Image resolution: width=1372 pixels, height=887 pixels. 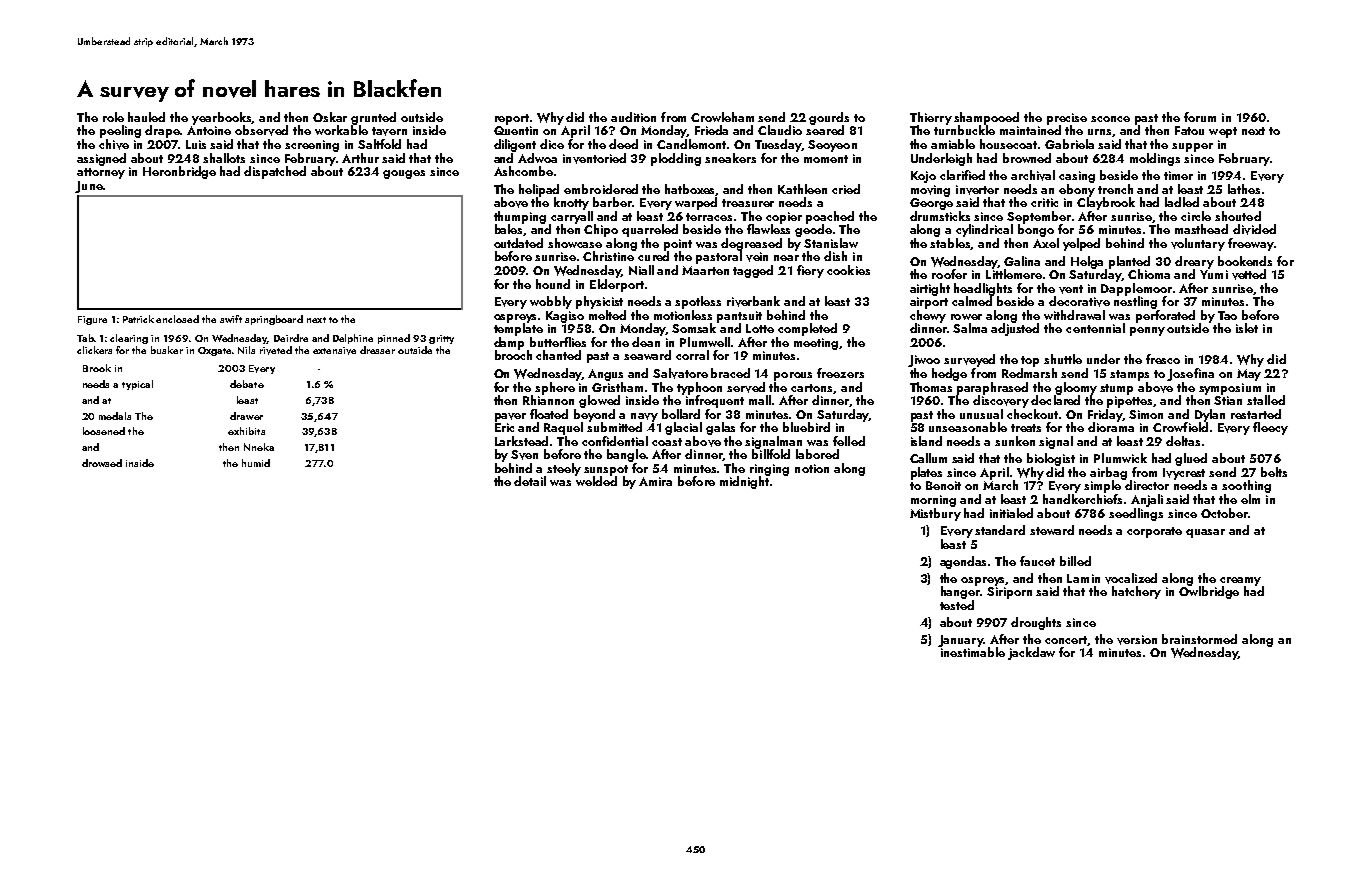 I want to click on sunspot, so click(x=606, y=470).
